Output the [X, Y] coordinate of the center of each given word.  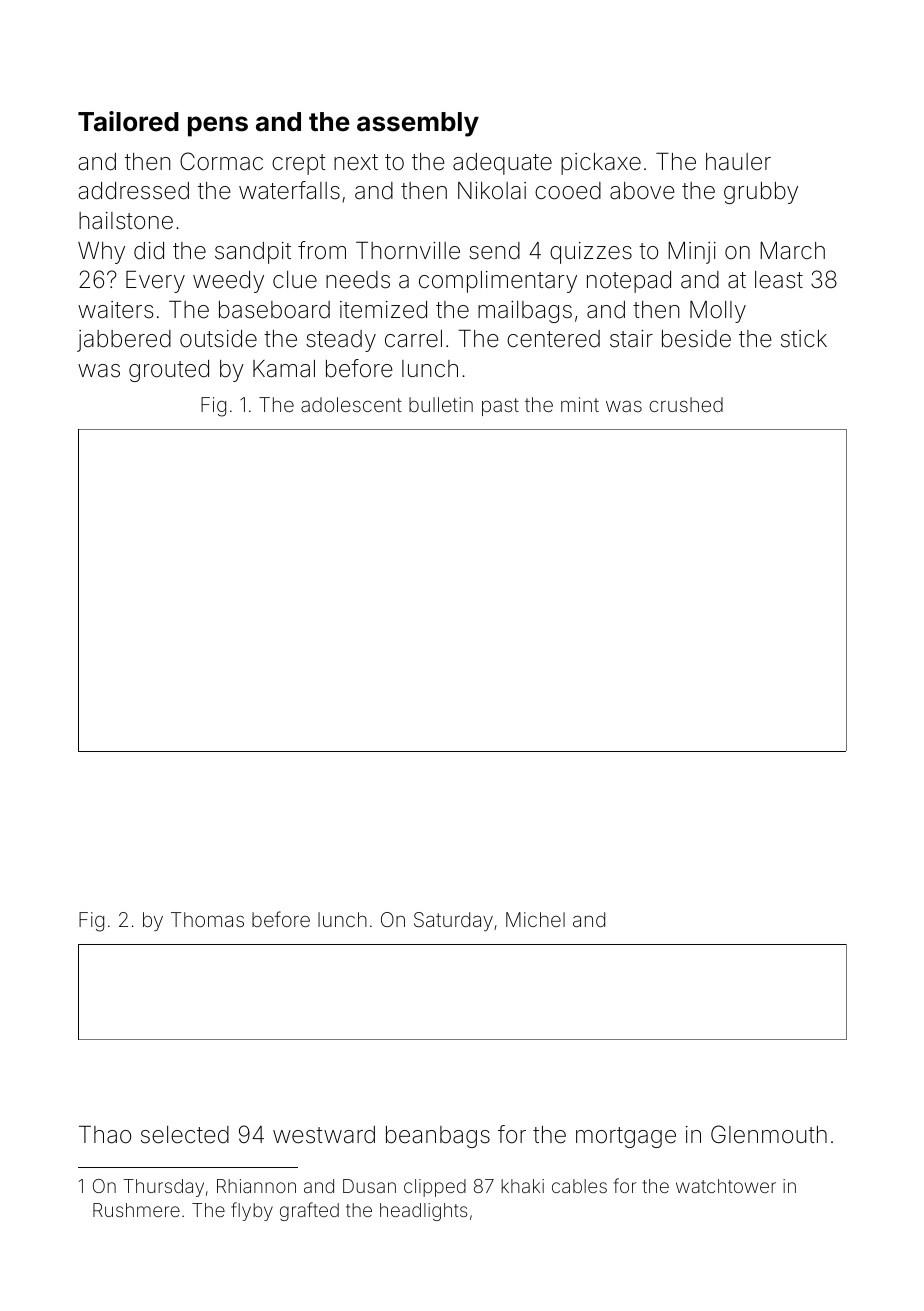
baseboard [274, 310]
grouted [169, 371]
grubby [761, 193]
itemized [383, 310]
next [356, 162]
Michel [535, 919]
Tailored [128, 121]
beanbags [438, 1137]
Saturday [453, 921]
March [792, 251]
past [500, 407]
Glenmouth [769, 1134]
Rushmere [136, 1210]
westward [324, 1135]
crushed [686, 404]
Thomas [207, 919]
